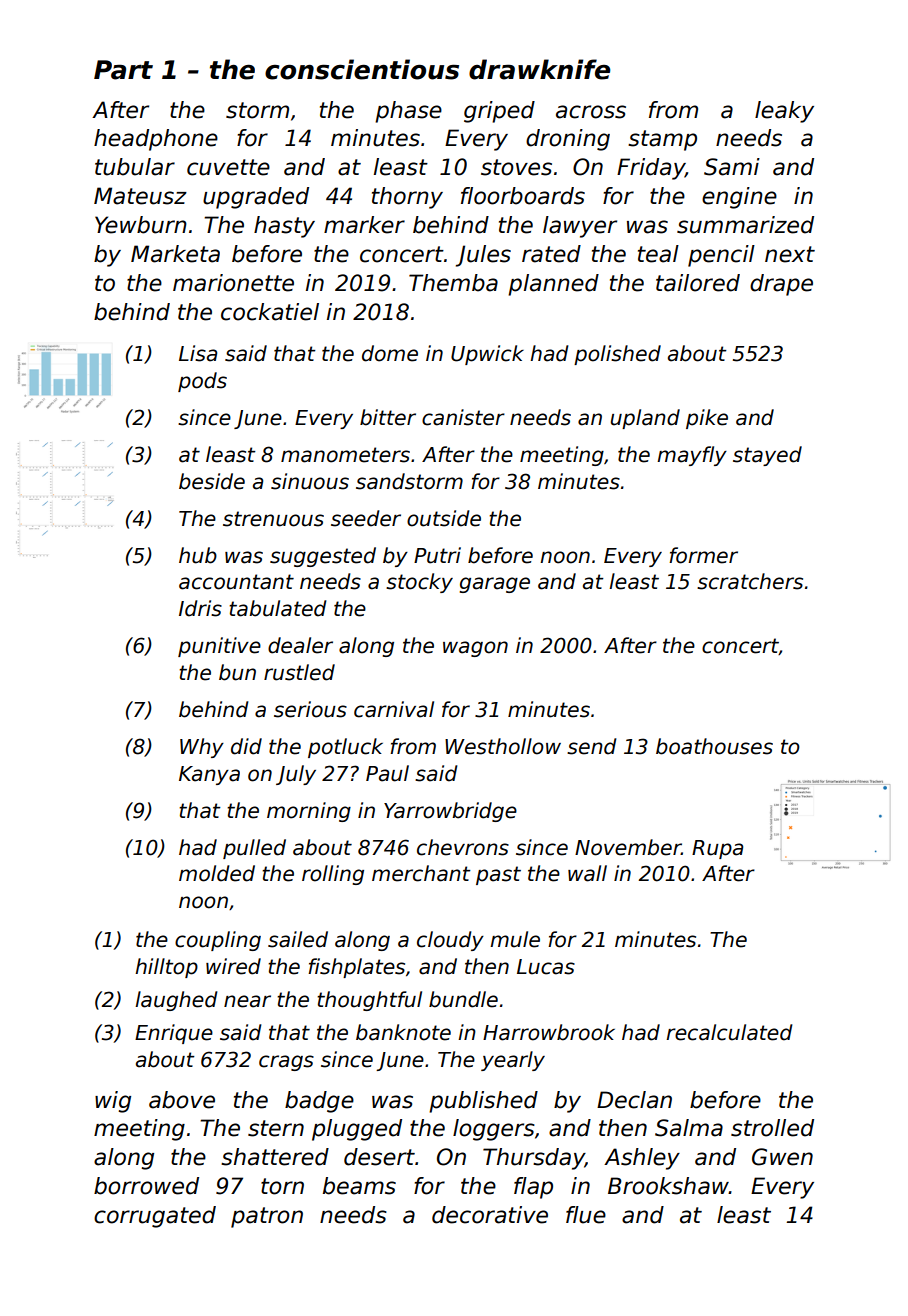 The image size is (908, 1316). What do you see at coordinates (388, 417) in the screenshot?
I see `bitter` at bounding box center [388, 417].
